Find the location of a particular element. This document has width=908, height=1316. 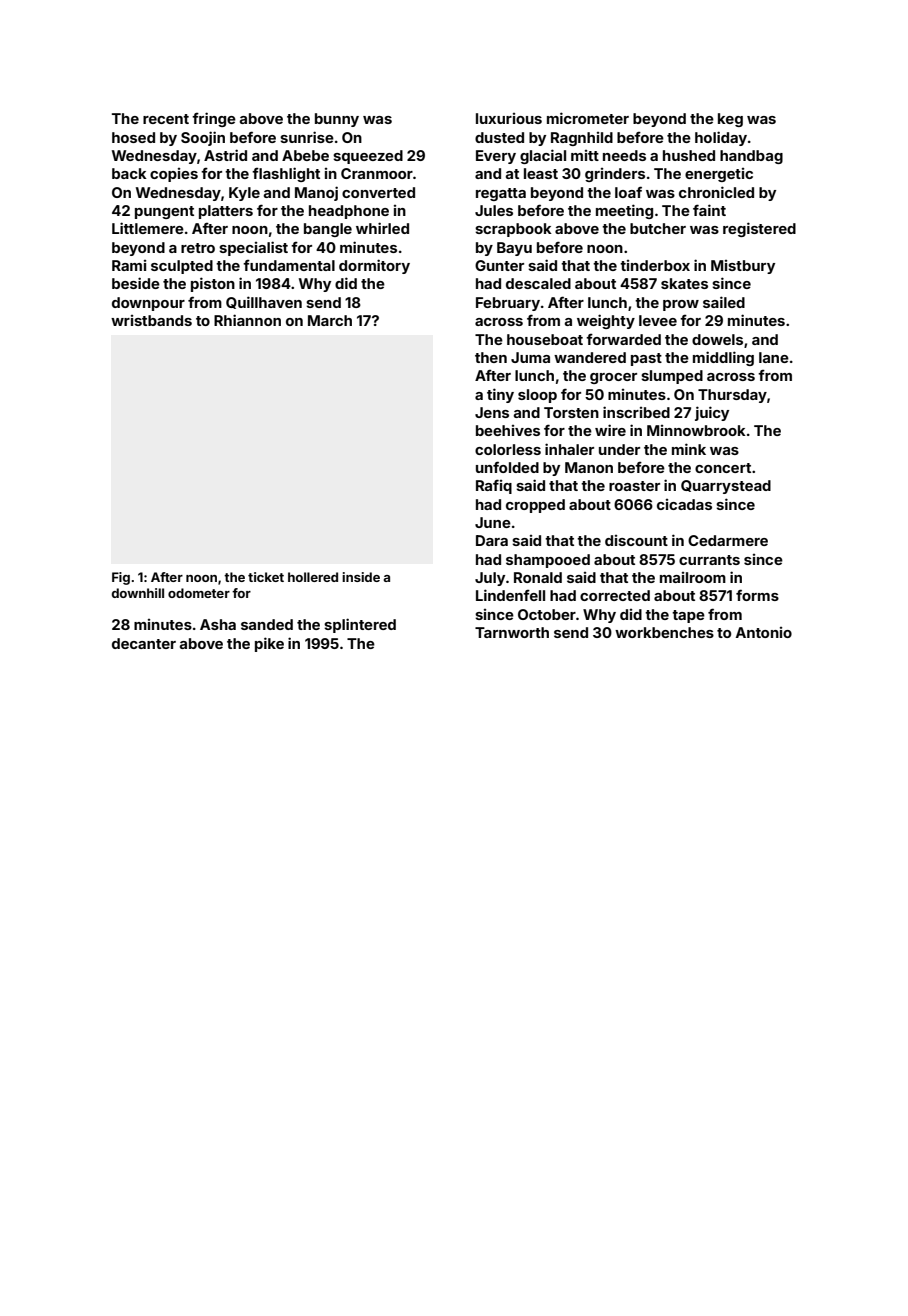

Mistbury is located at coordinates (743, 267).
